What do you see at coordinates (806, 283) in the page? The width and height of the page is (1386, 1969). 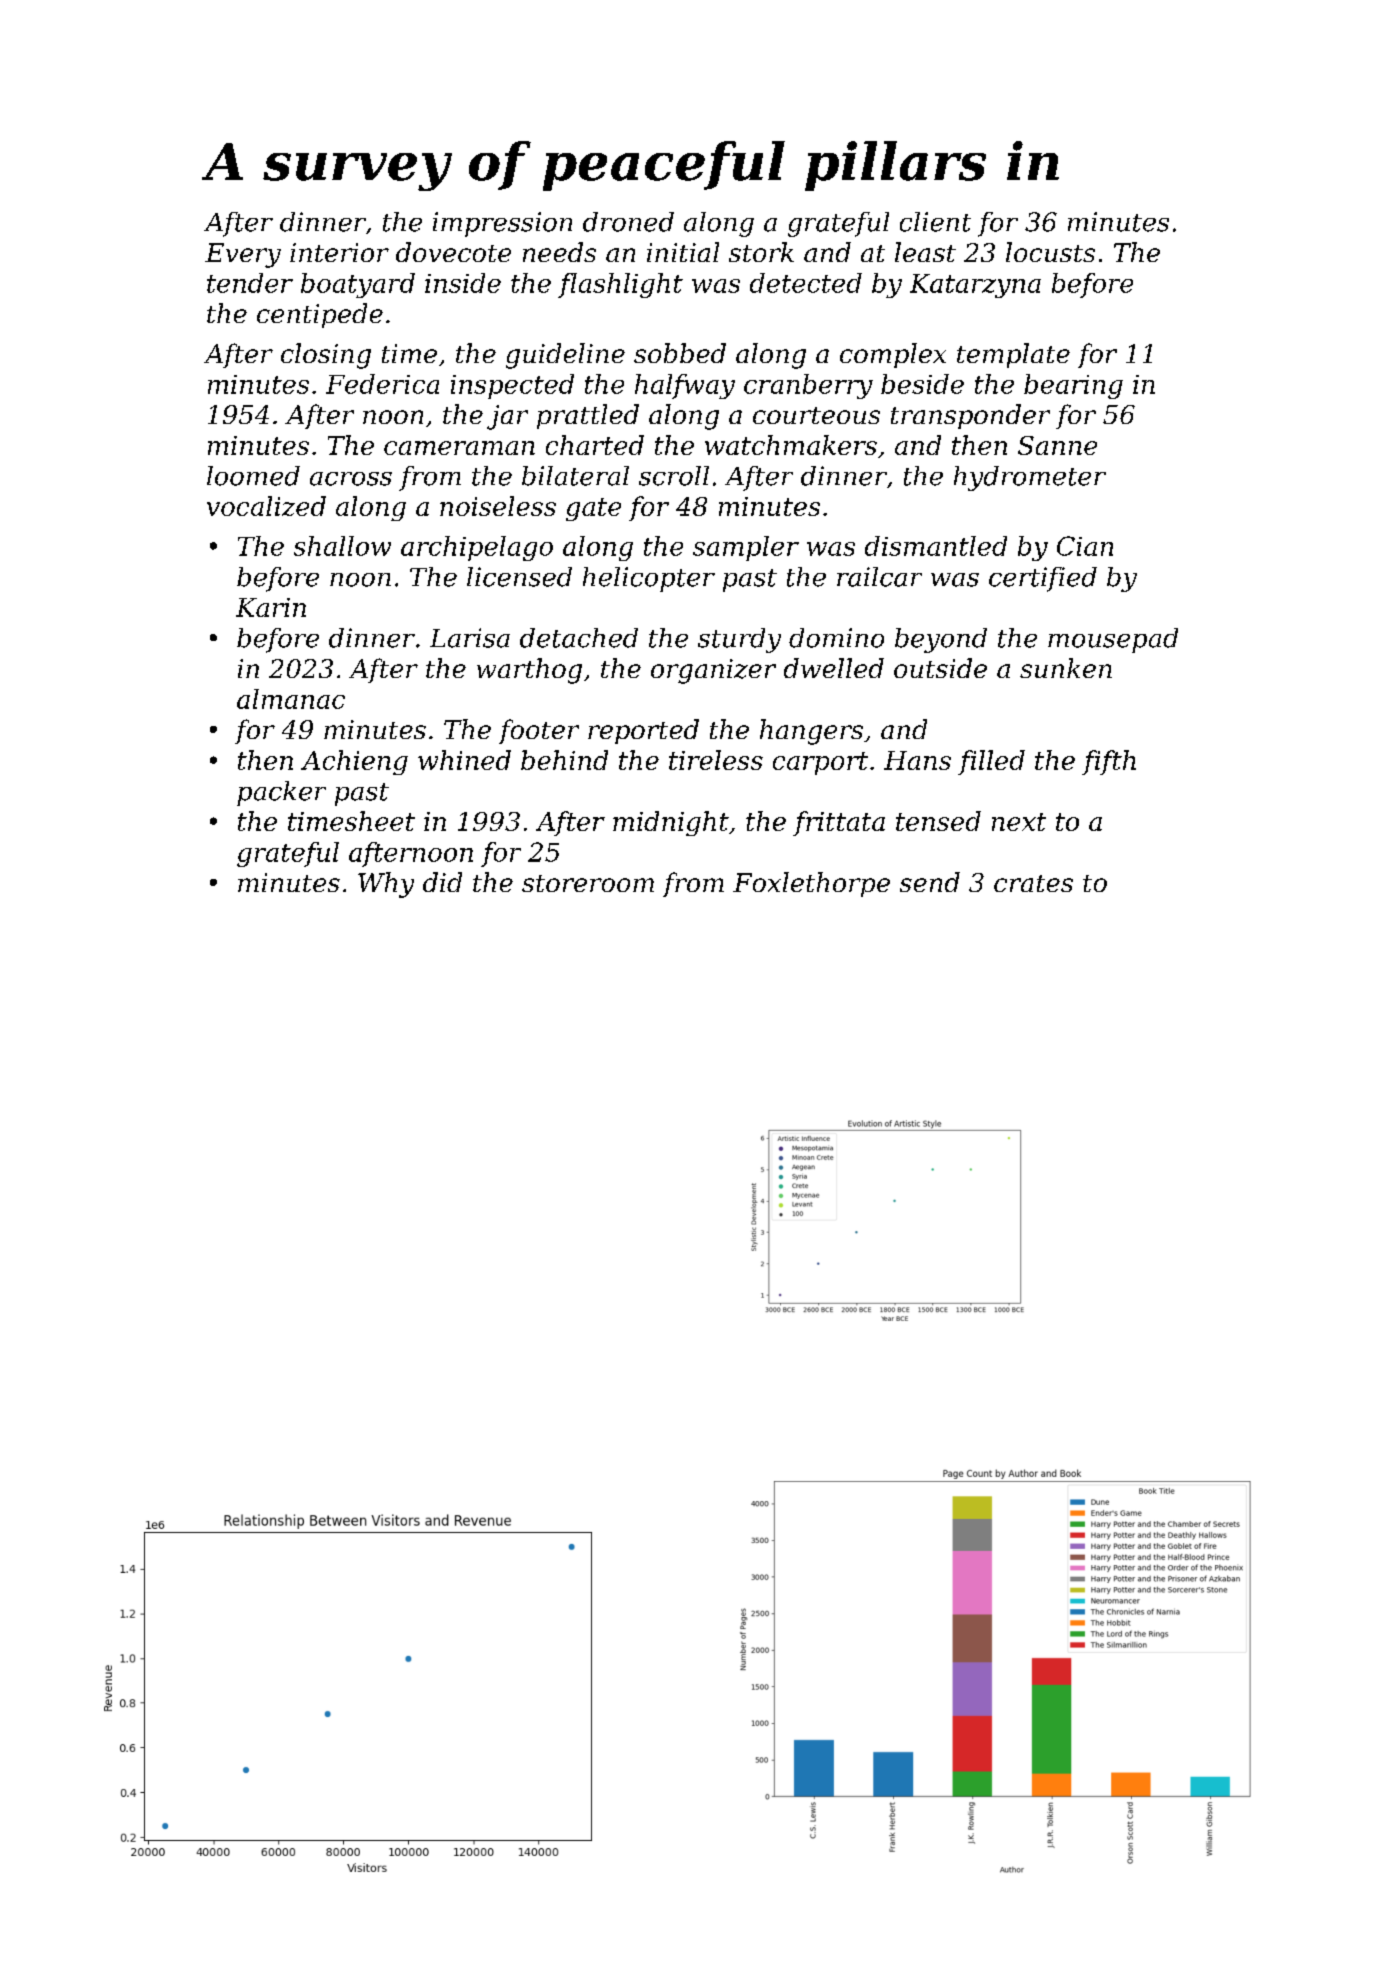 I see `detected` at bounding box center [806, 283].
